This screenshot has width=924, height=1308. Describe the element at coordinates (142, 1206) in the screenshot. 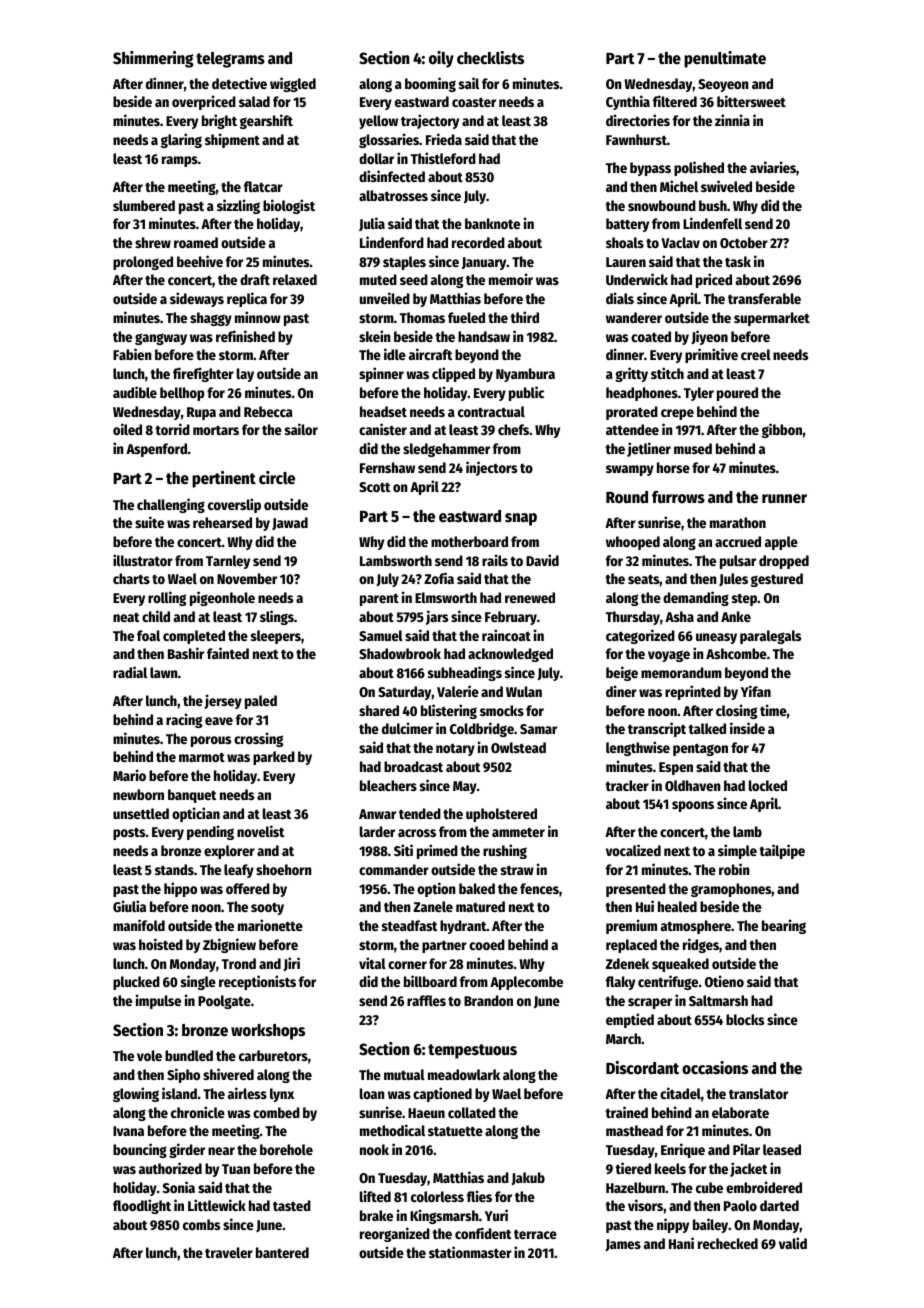

I see `floodlight` at that location.
